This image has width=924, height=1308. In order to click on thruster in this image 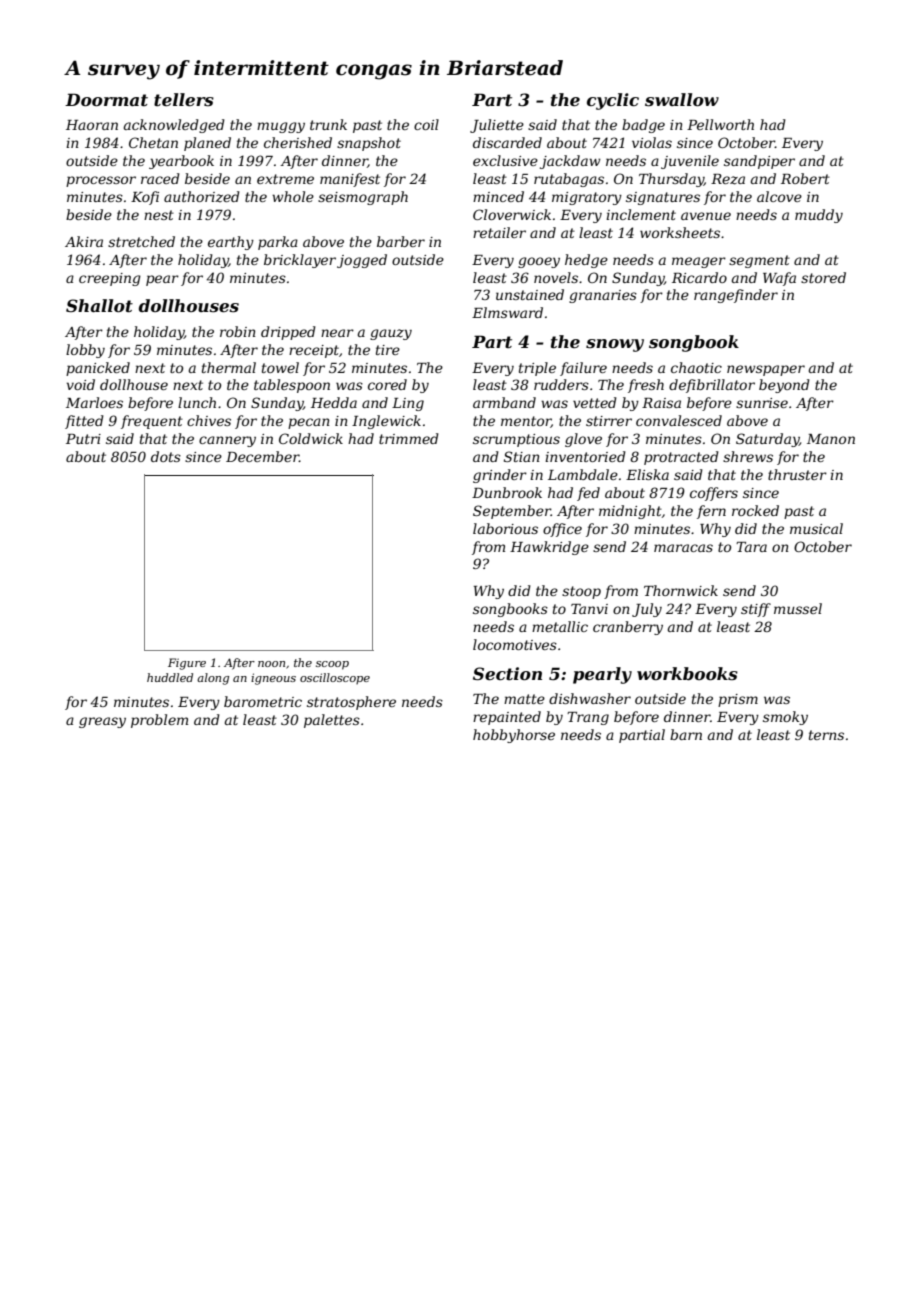, I will do `click(797, 474)`.
